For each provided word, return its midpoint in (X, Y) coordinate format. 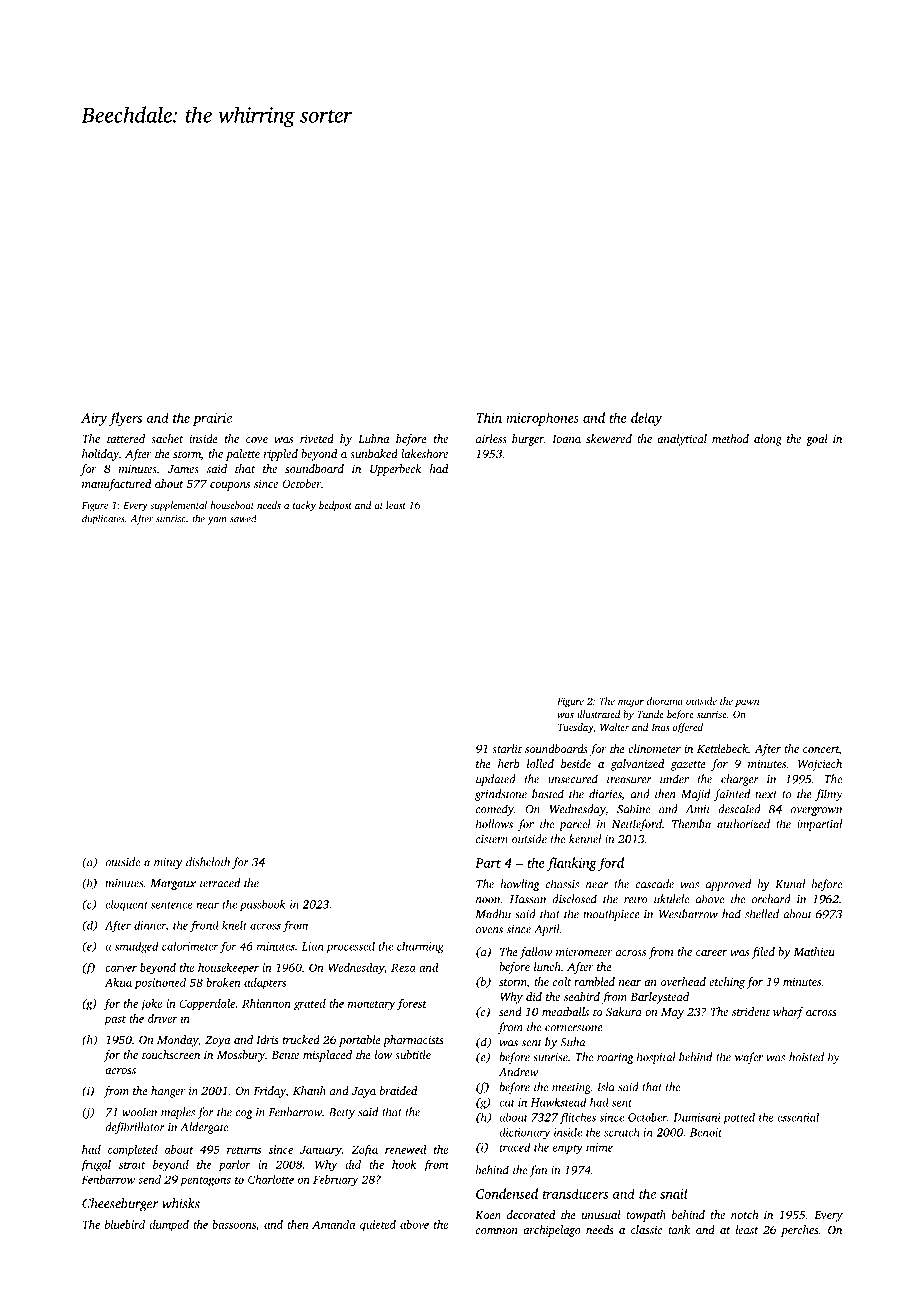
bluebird (125, 1224)
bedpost (335, 506)
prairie (212, 419)
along (768, 440)
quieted (378, 1226)
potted (739, 1118)
